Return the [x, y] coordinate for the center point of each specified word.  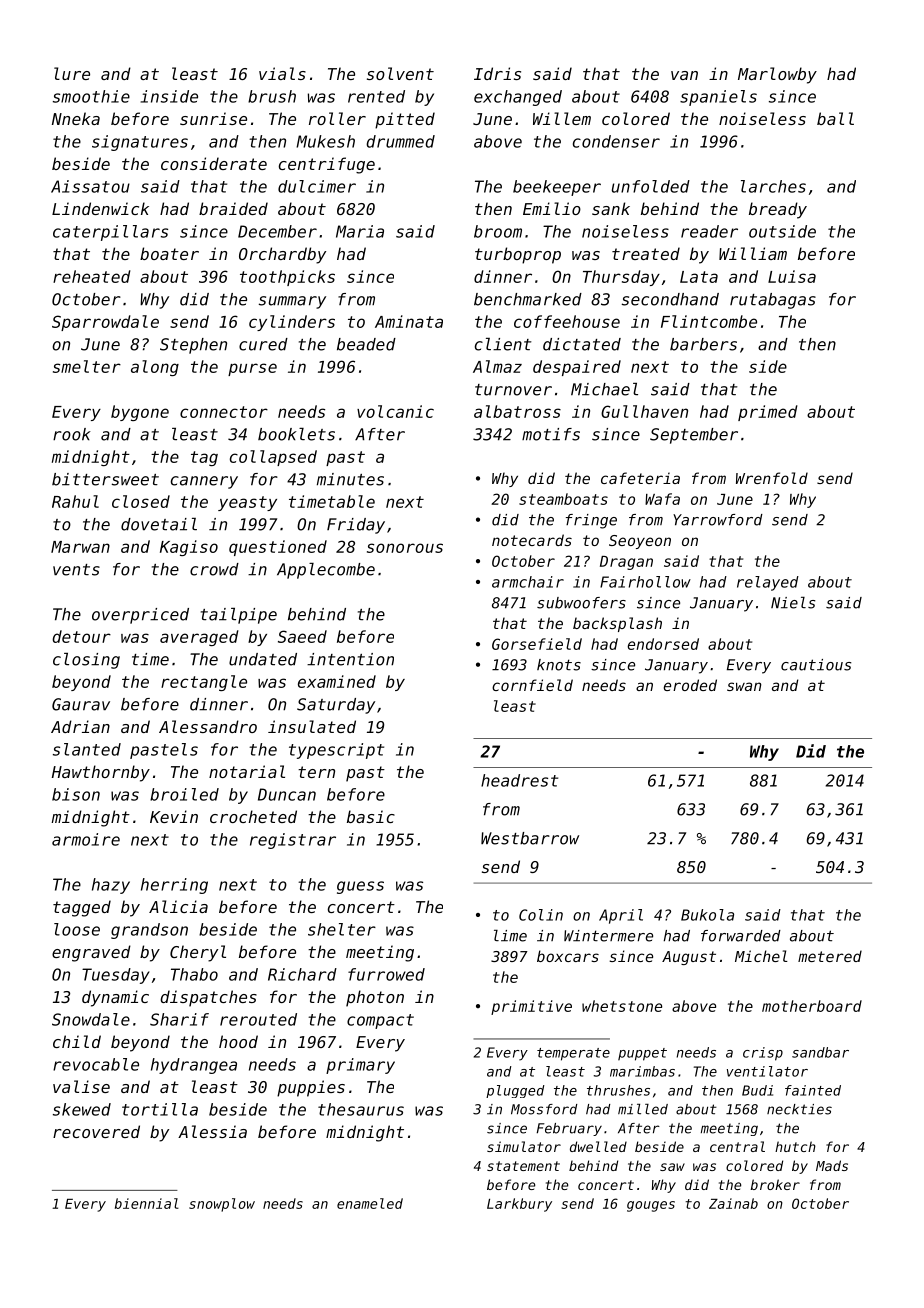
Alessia [212, 1131]
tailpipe [239, 616]
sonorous [405, 548]
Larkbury [519, 1205]
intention [350, 659]
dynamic [115, 998]
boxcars [568, 956]
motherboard [812, 1006]
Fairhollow [645, 582]
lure [72, 73]
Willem [562, 118]
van [684, 75]
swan [744, 686]
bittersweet [105, 479]
